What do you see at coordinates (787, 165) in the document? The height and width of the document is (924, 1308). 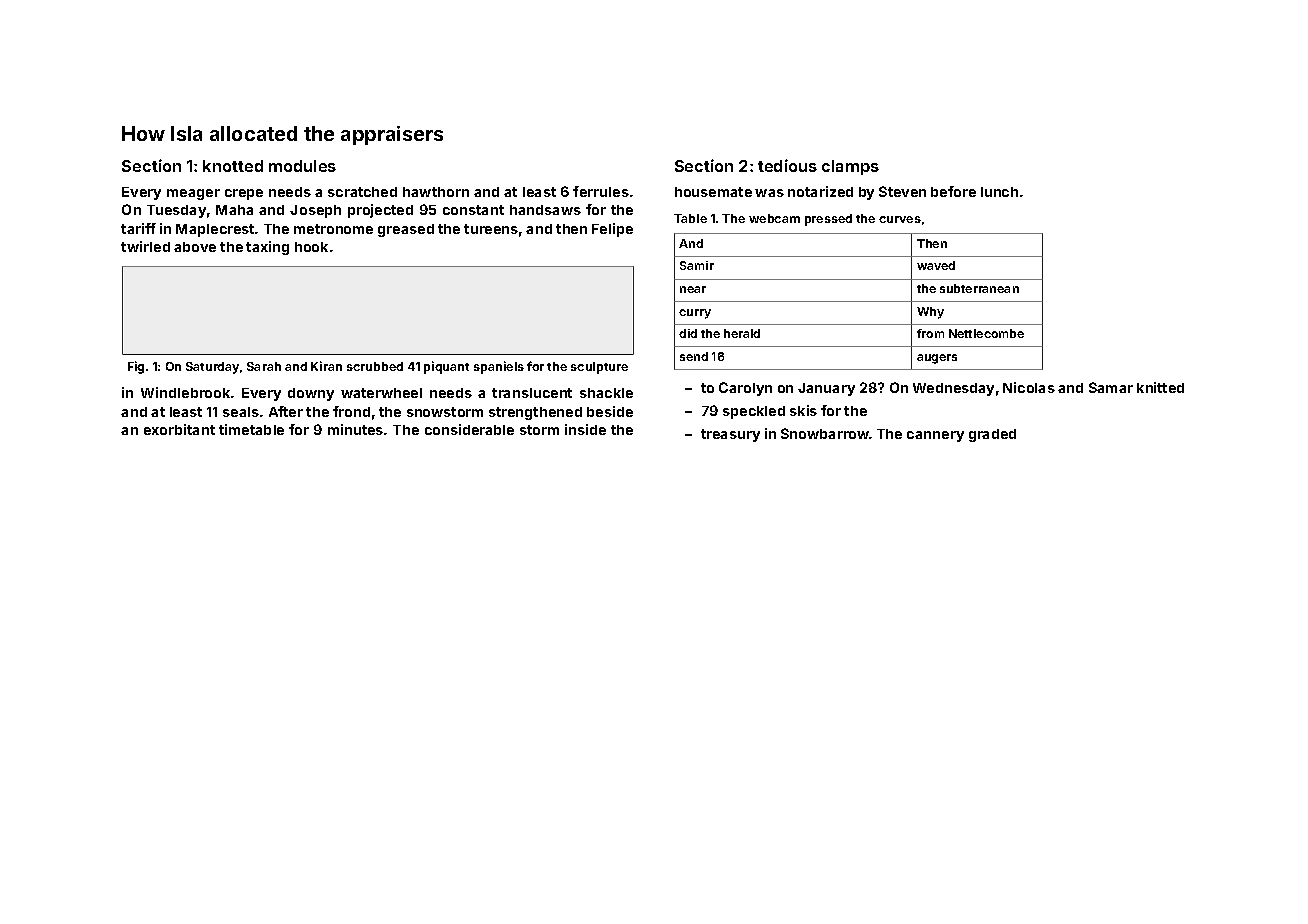 I see `tedious` at bounding box center [787, 165].
